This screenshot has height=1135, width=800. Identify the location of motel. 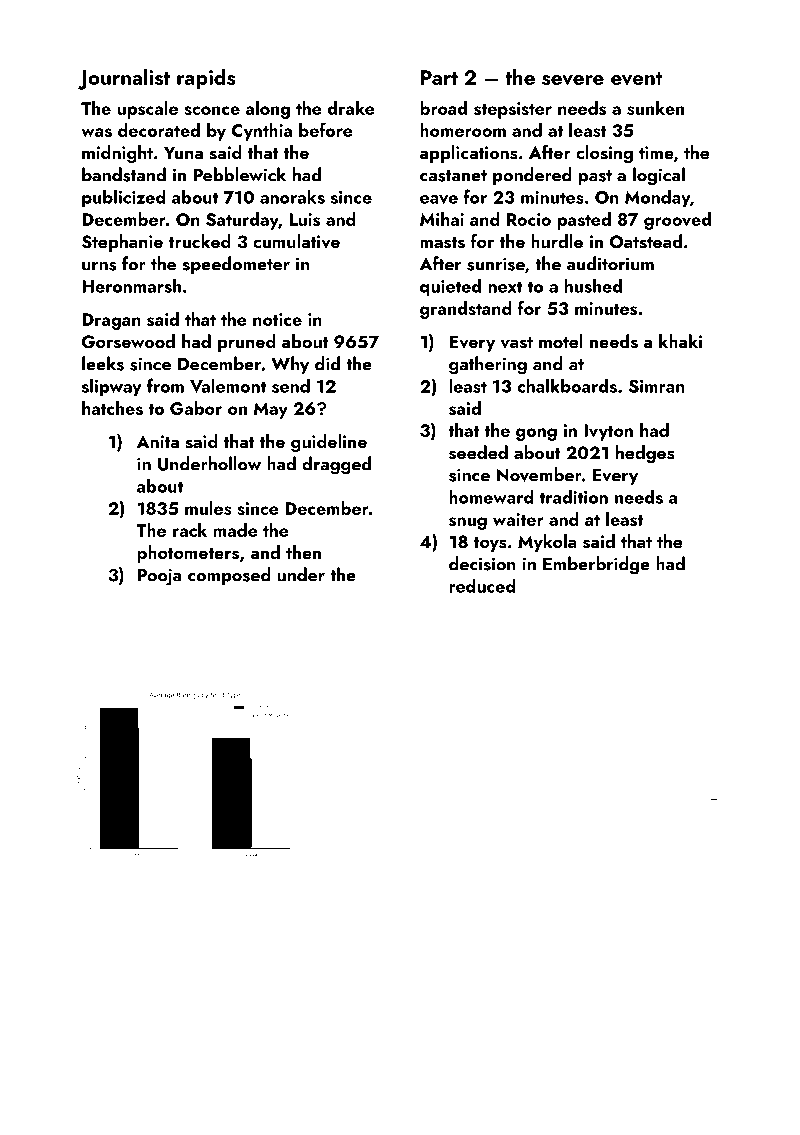
(561, 341).
